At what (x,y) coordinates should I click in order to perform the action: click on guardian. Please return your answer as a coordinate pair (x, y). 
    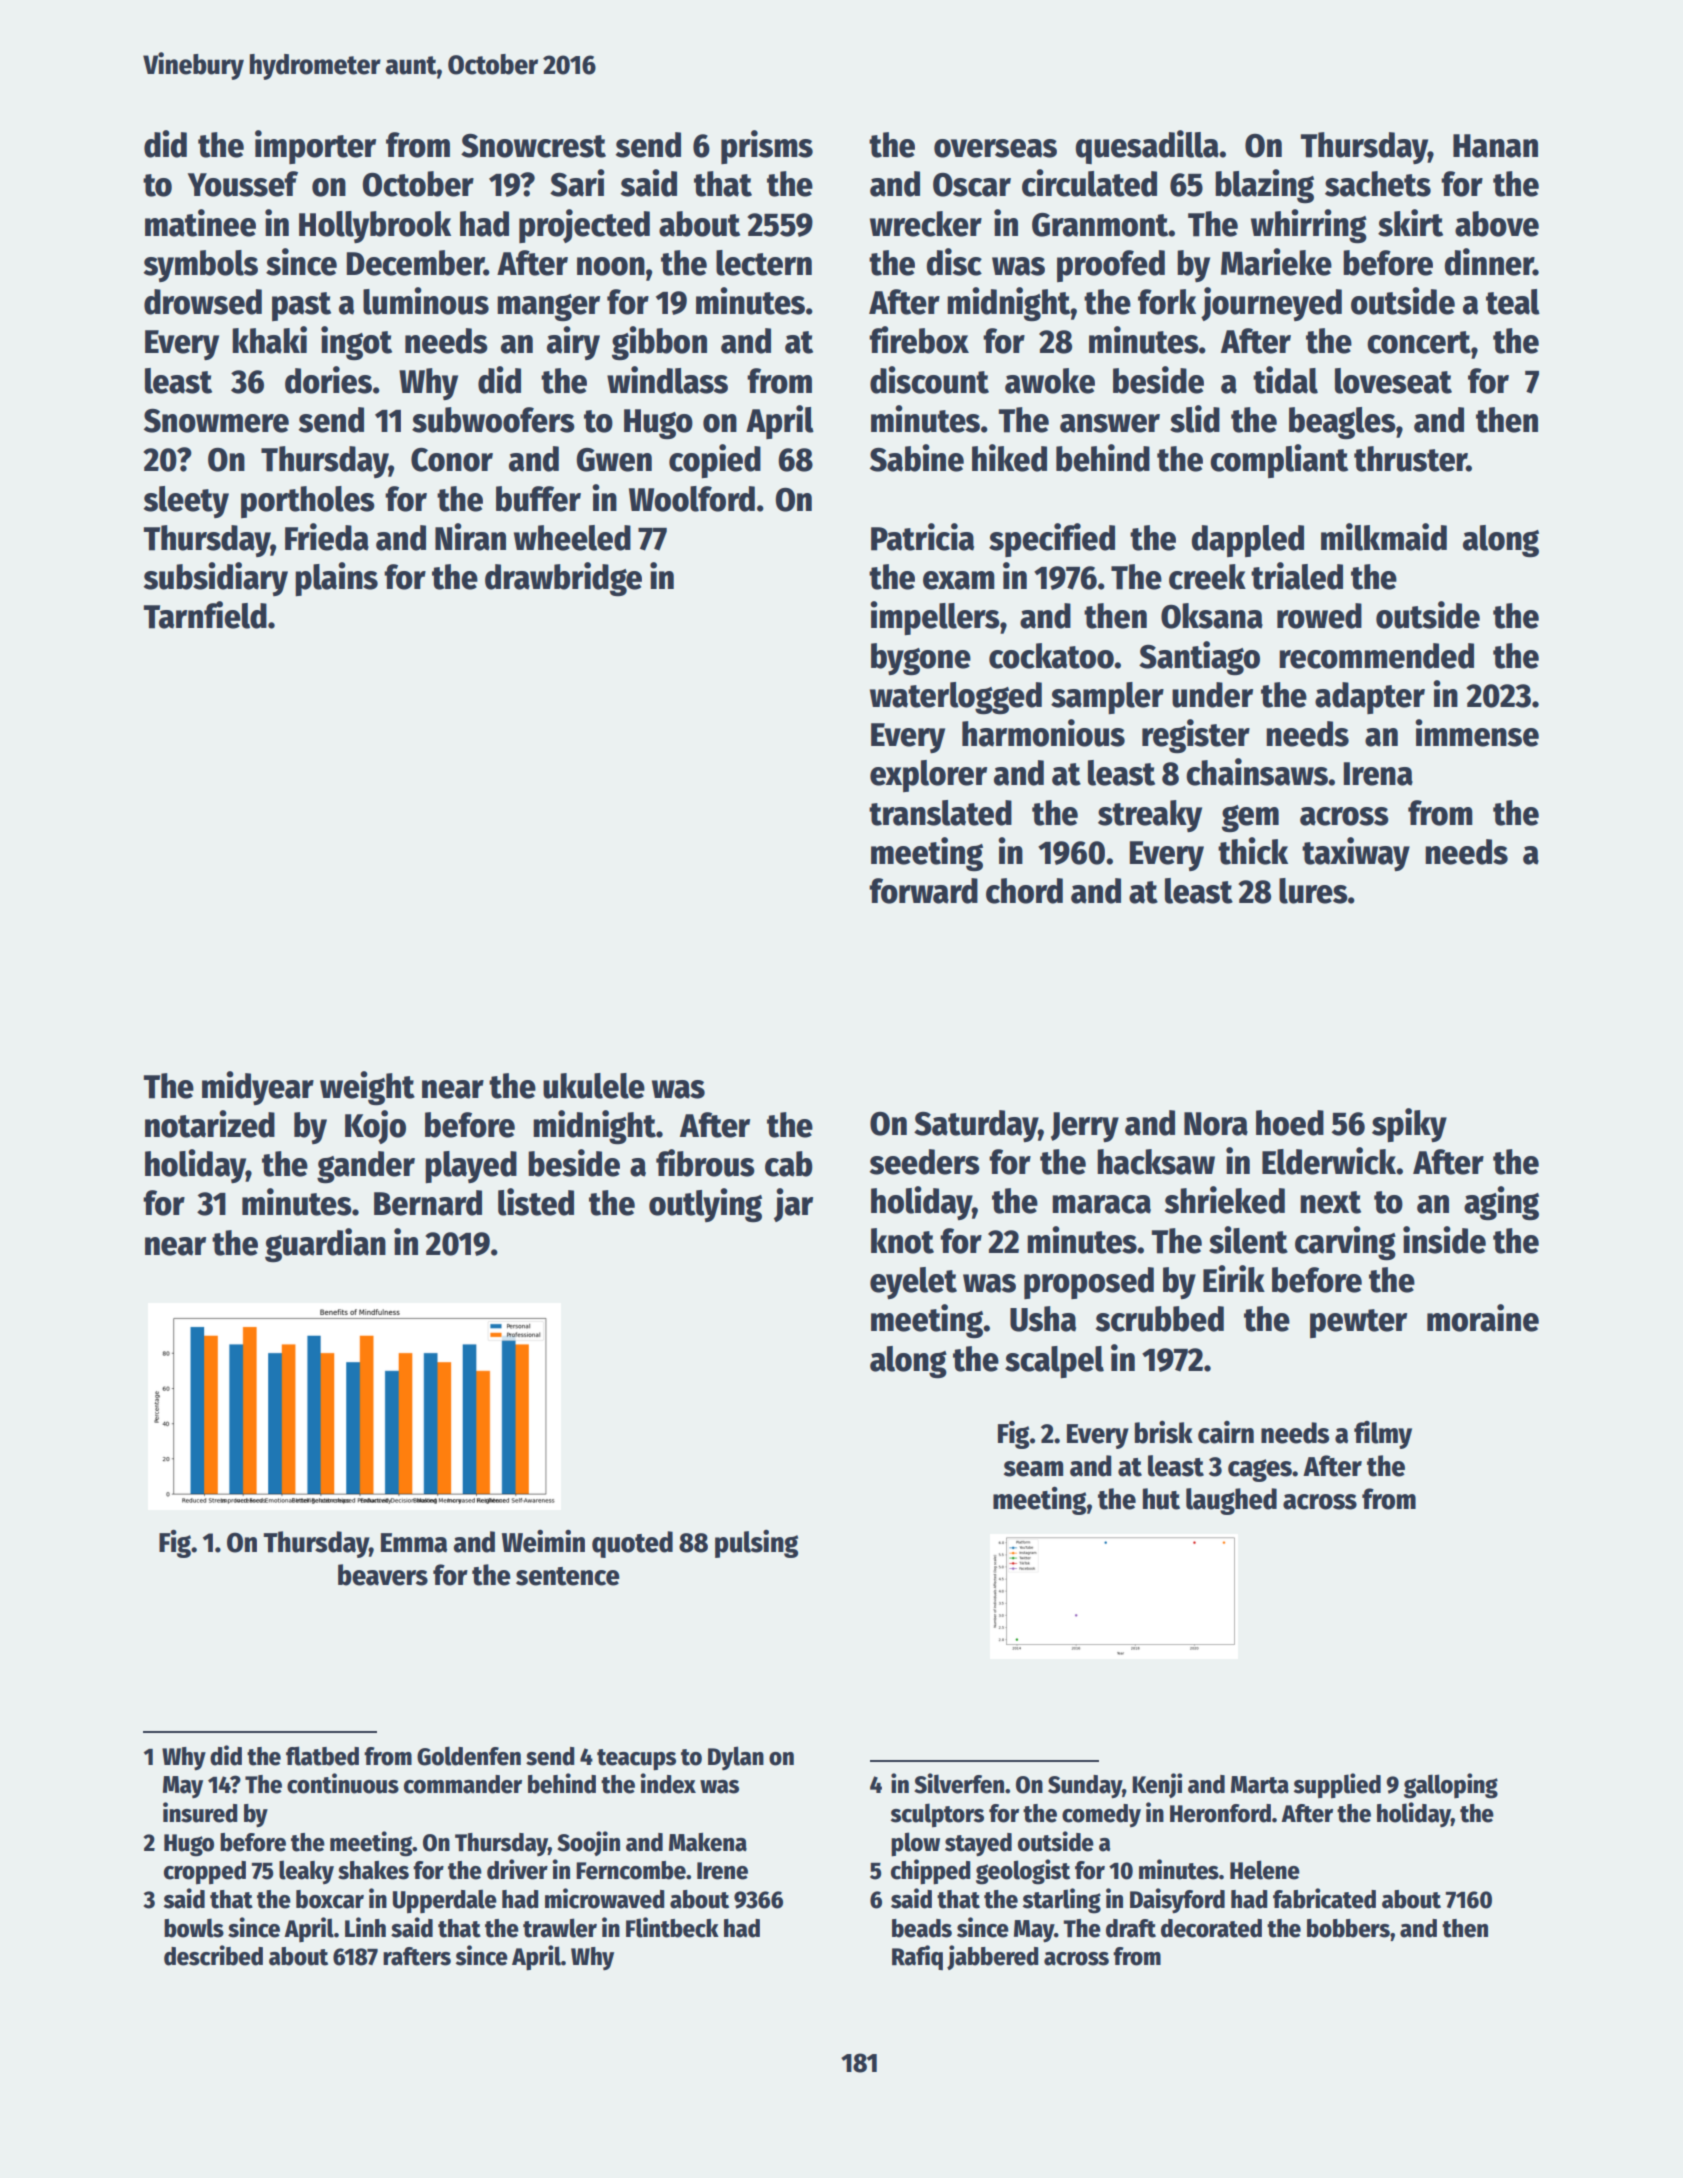
    Looking at the image, I should click on (325, 1245).
